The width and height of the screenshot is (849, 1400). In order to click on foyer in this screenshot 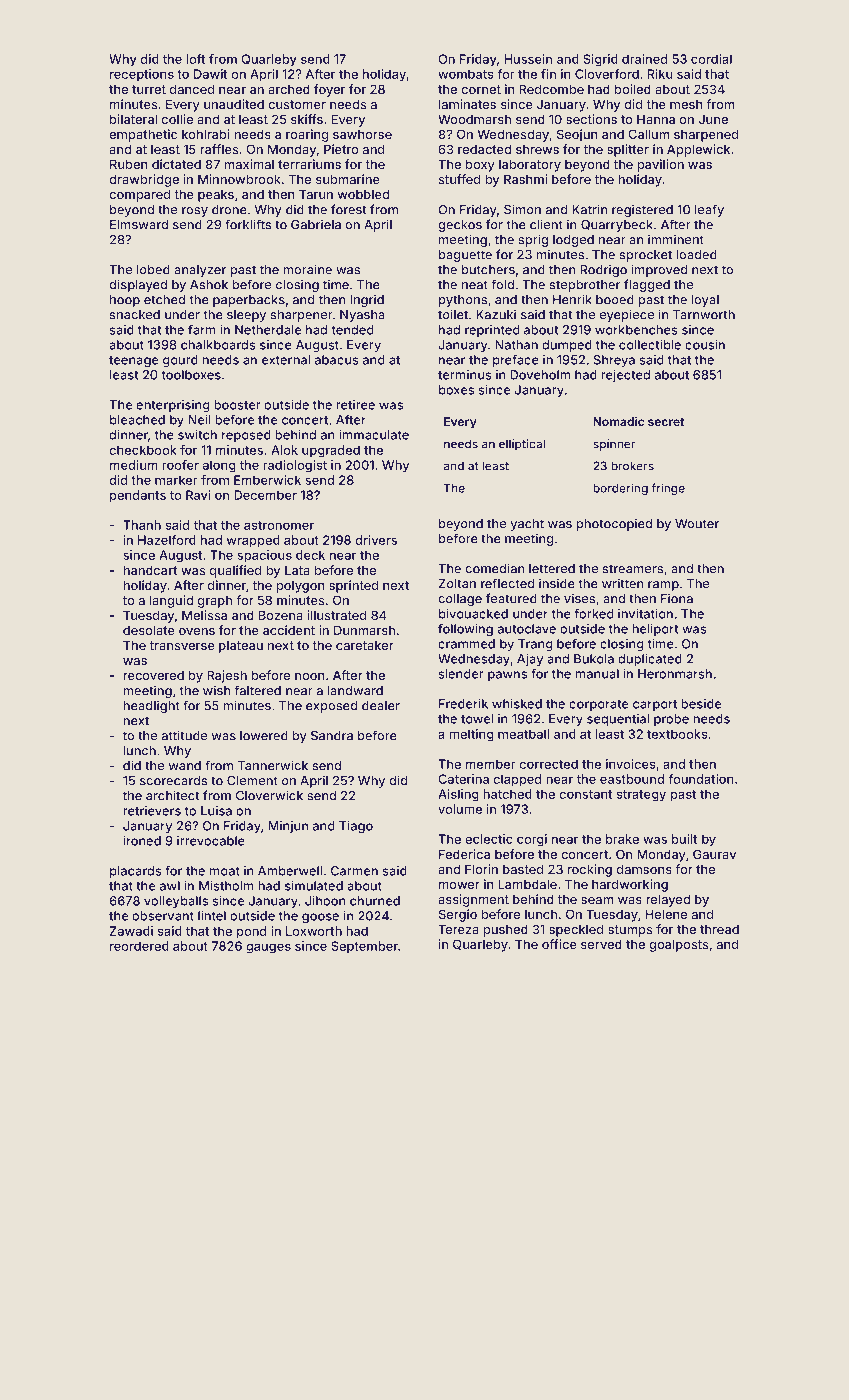, I will do `click(329, 90)`.
